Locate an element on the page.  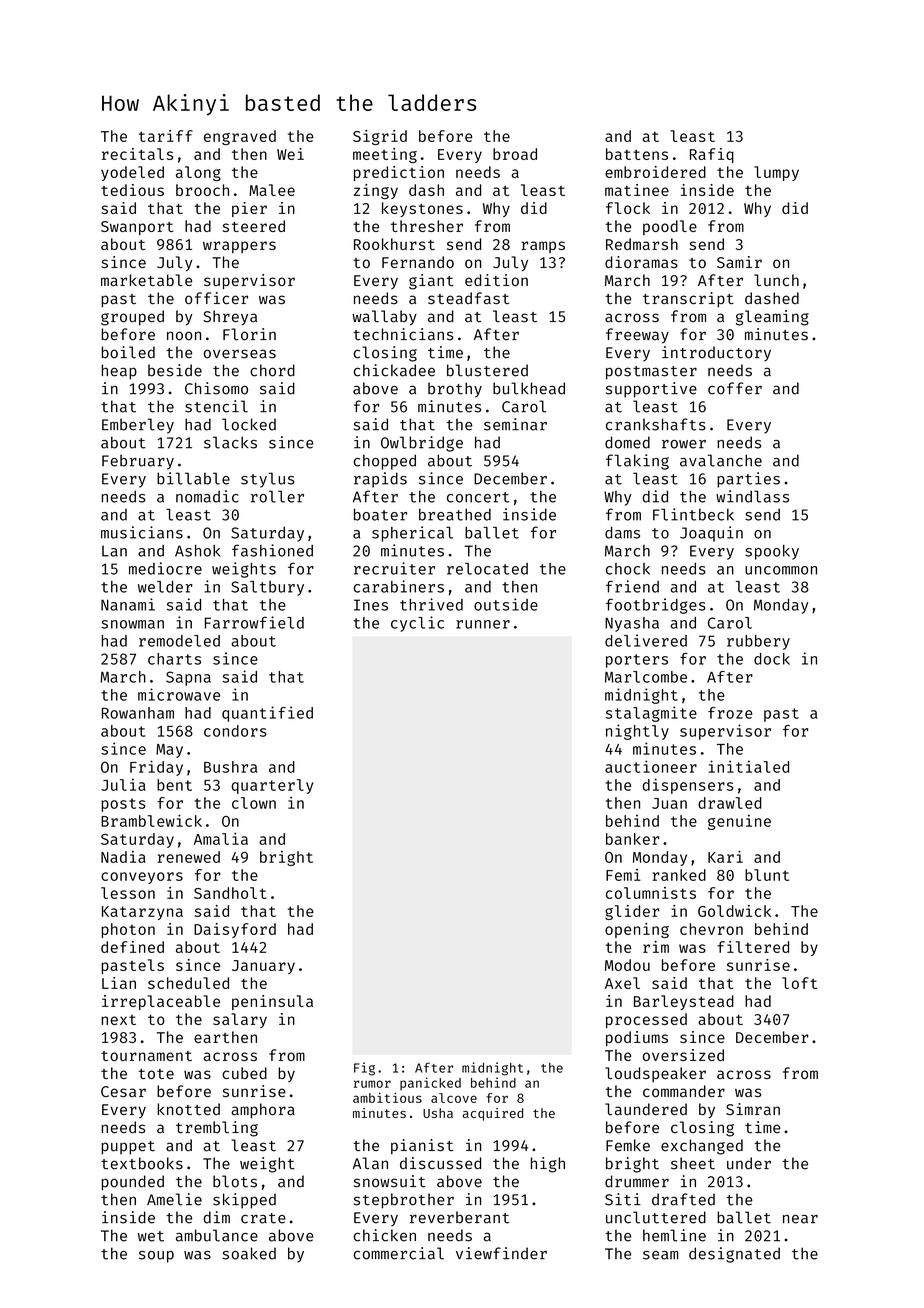
quarterly is located at coordinates (272, 786).
